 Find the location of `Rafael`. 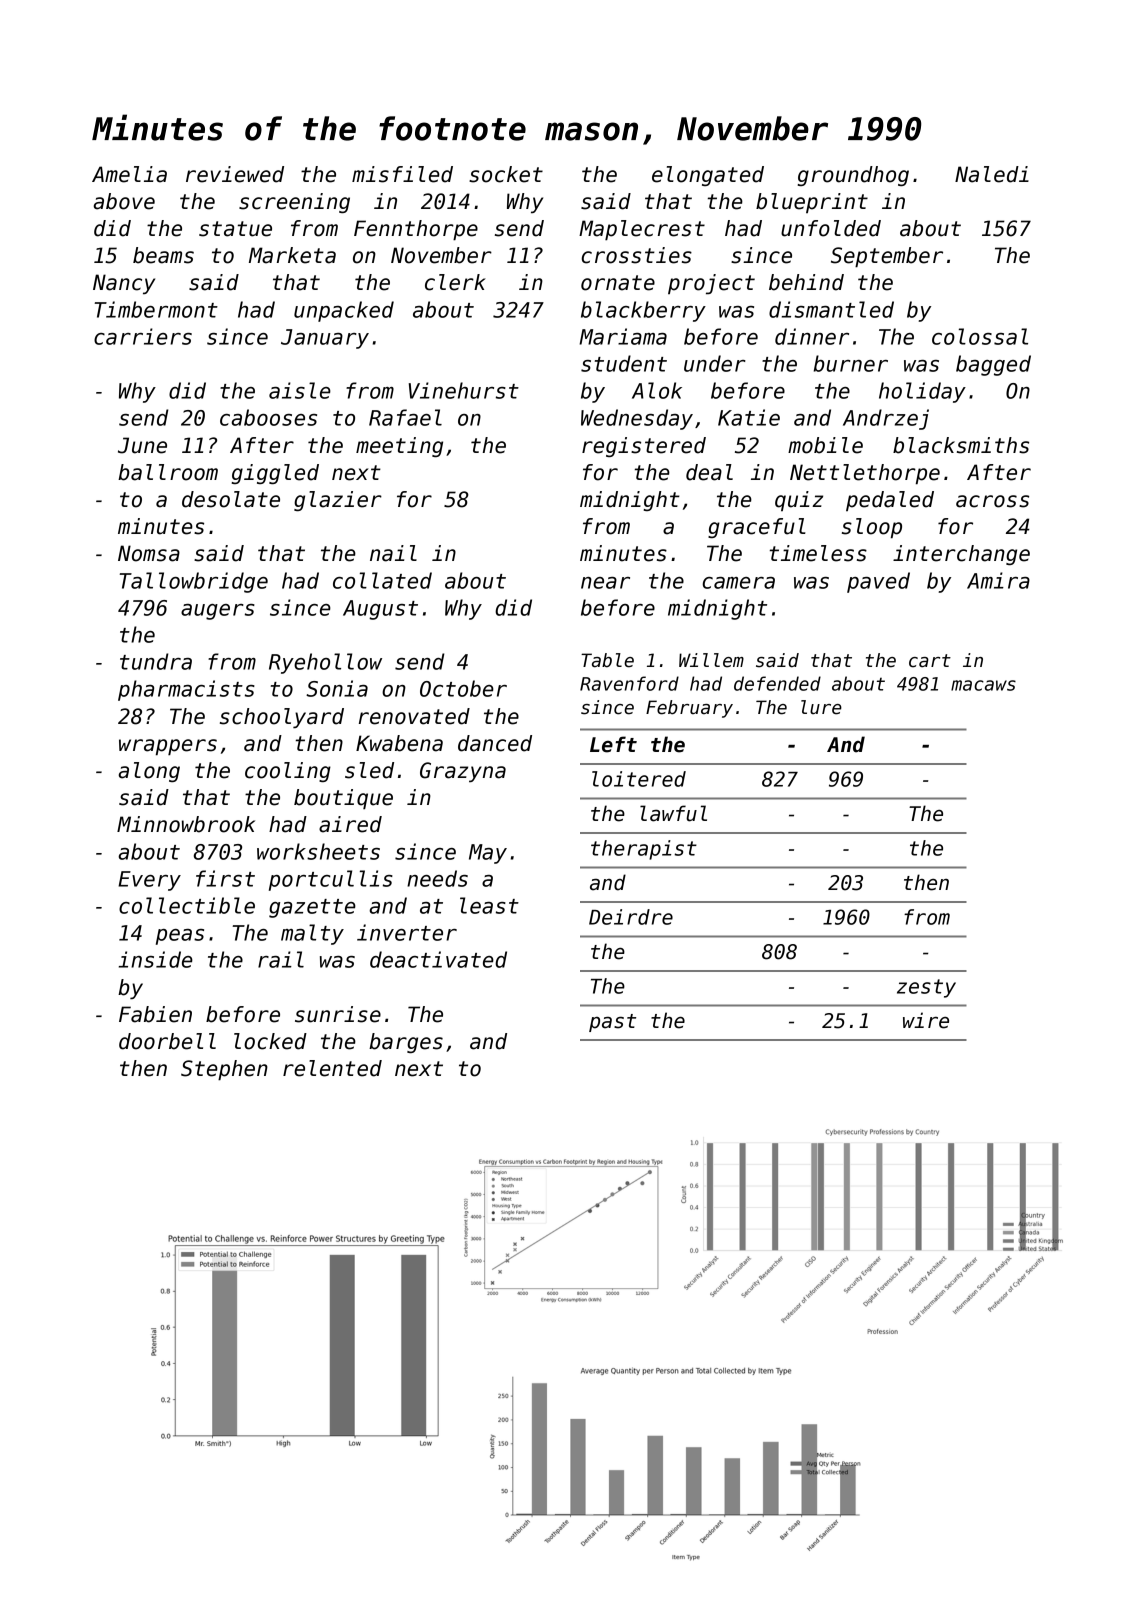

Rafael is located at coordinates (405, 417).
